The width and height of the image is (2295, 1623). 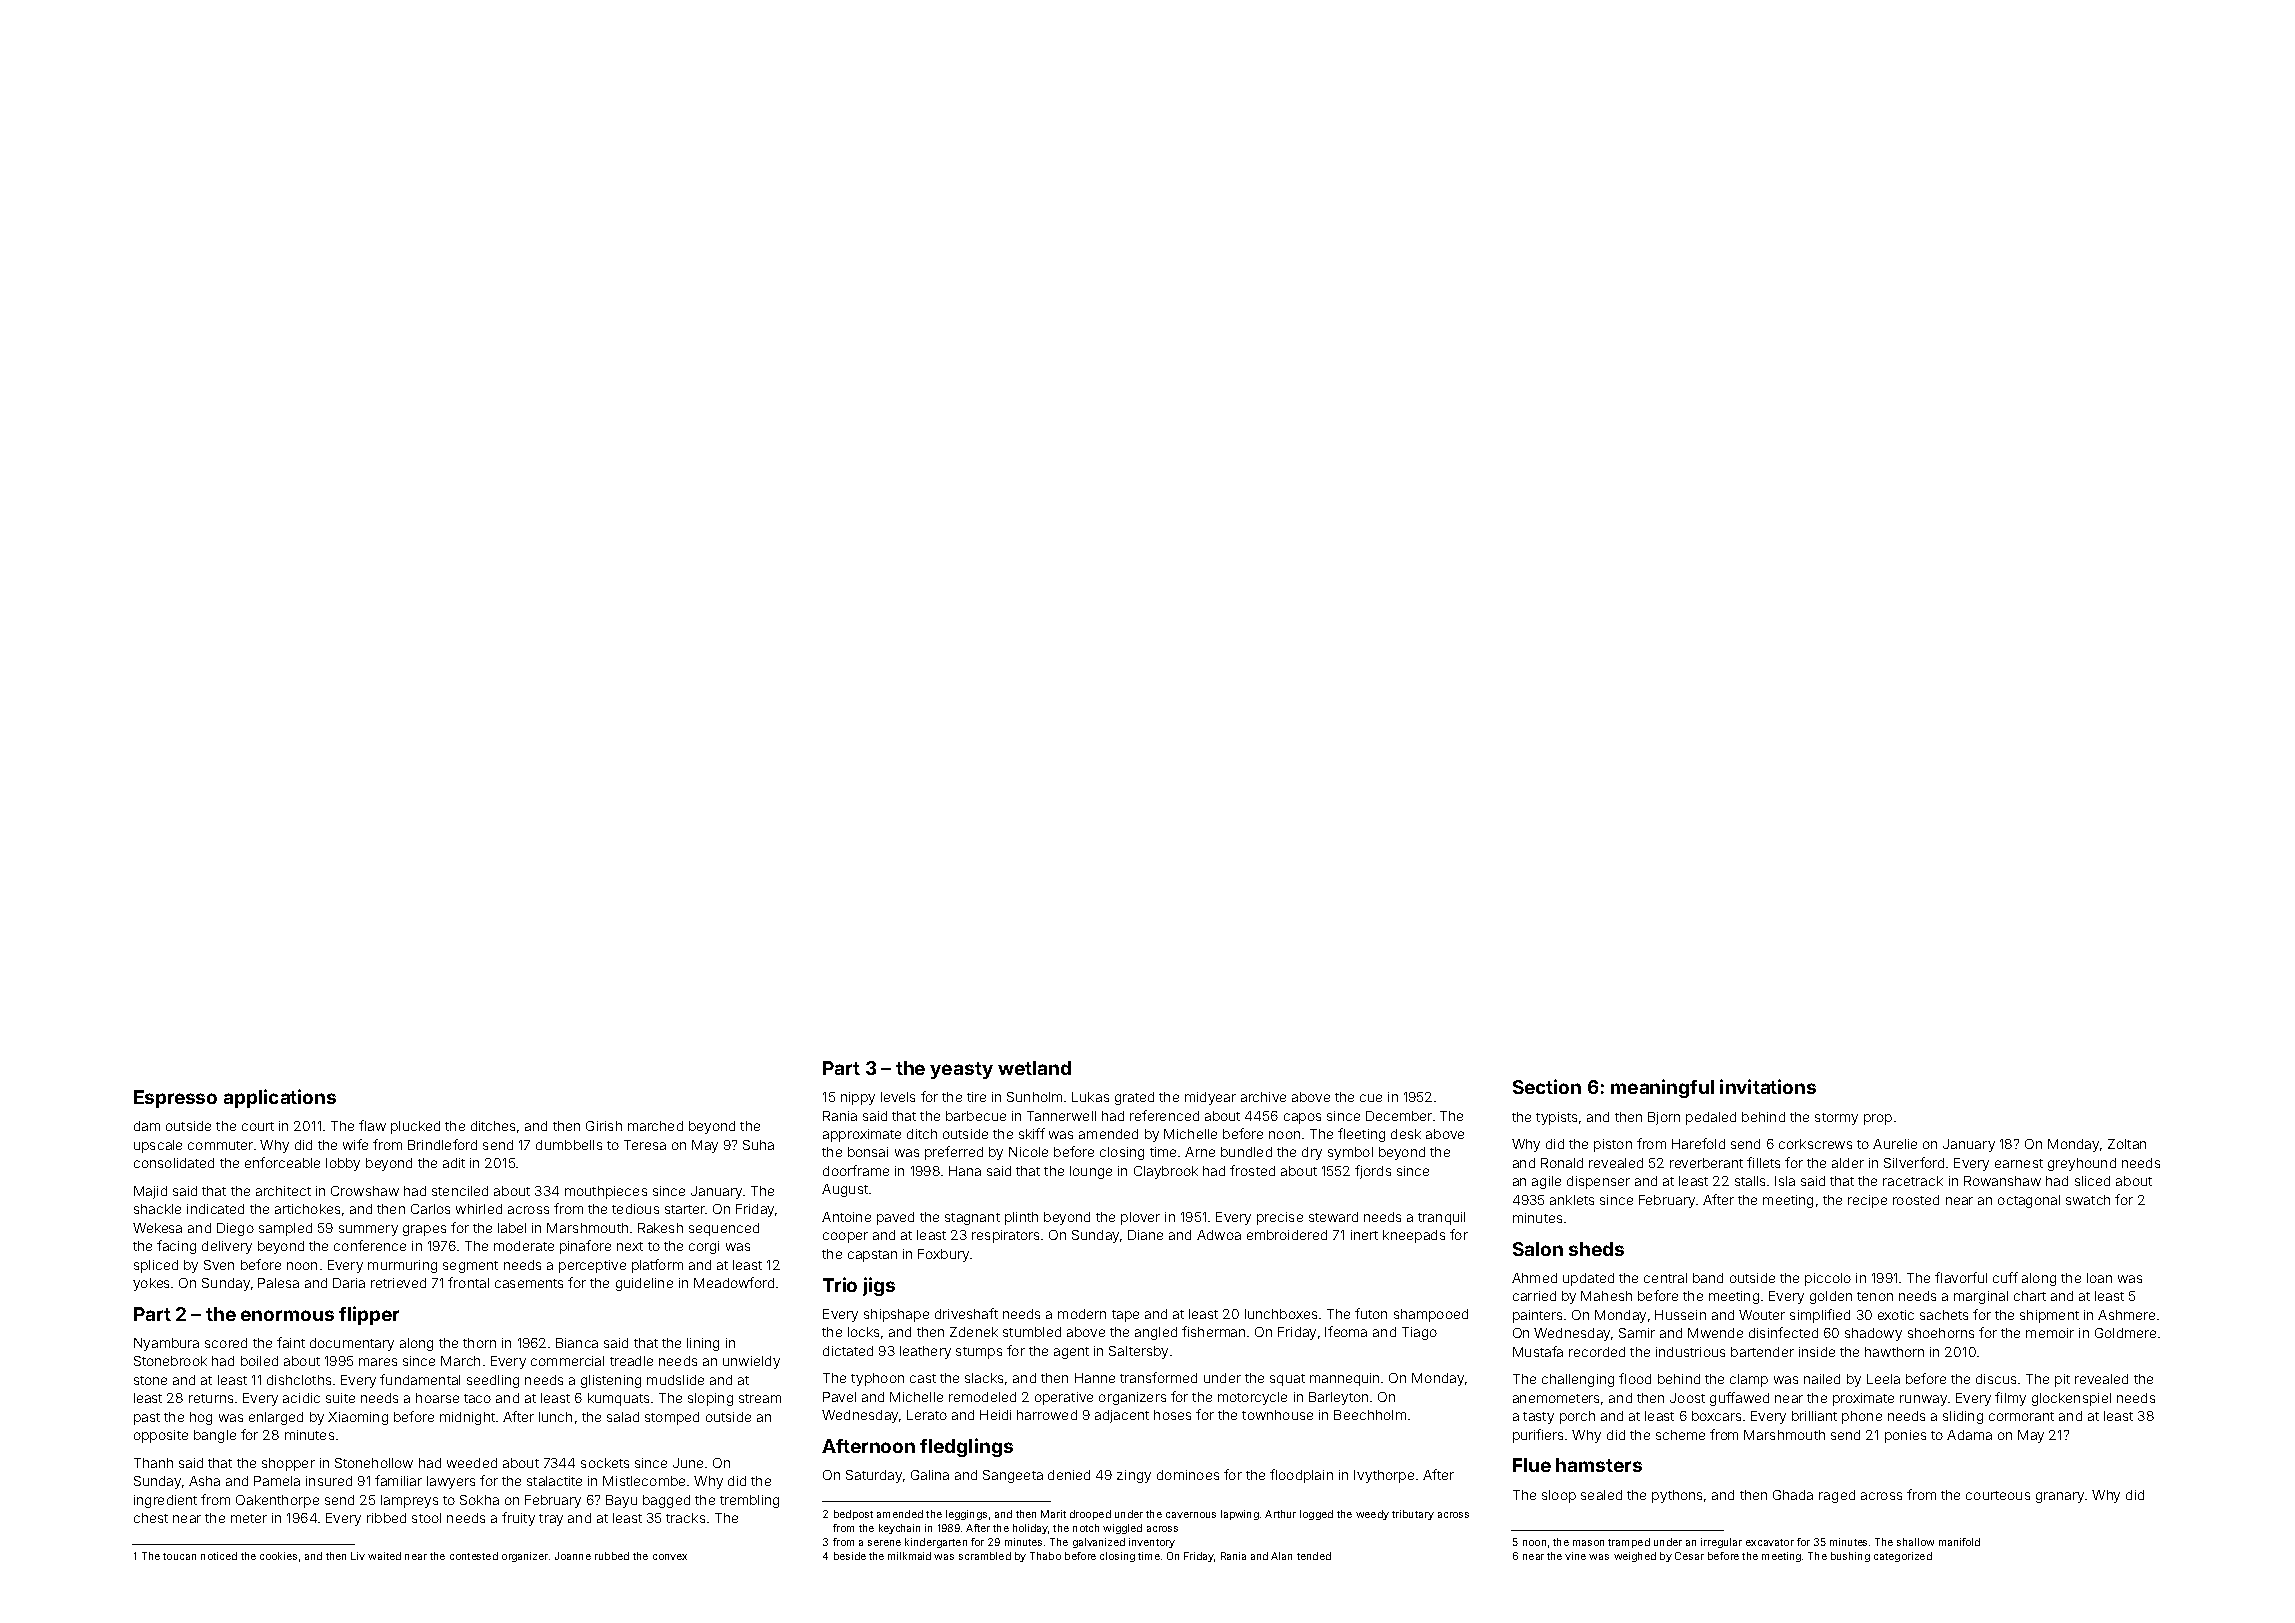 I want to click on Lukas, so click(x=1090, y=1097).
